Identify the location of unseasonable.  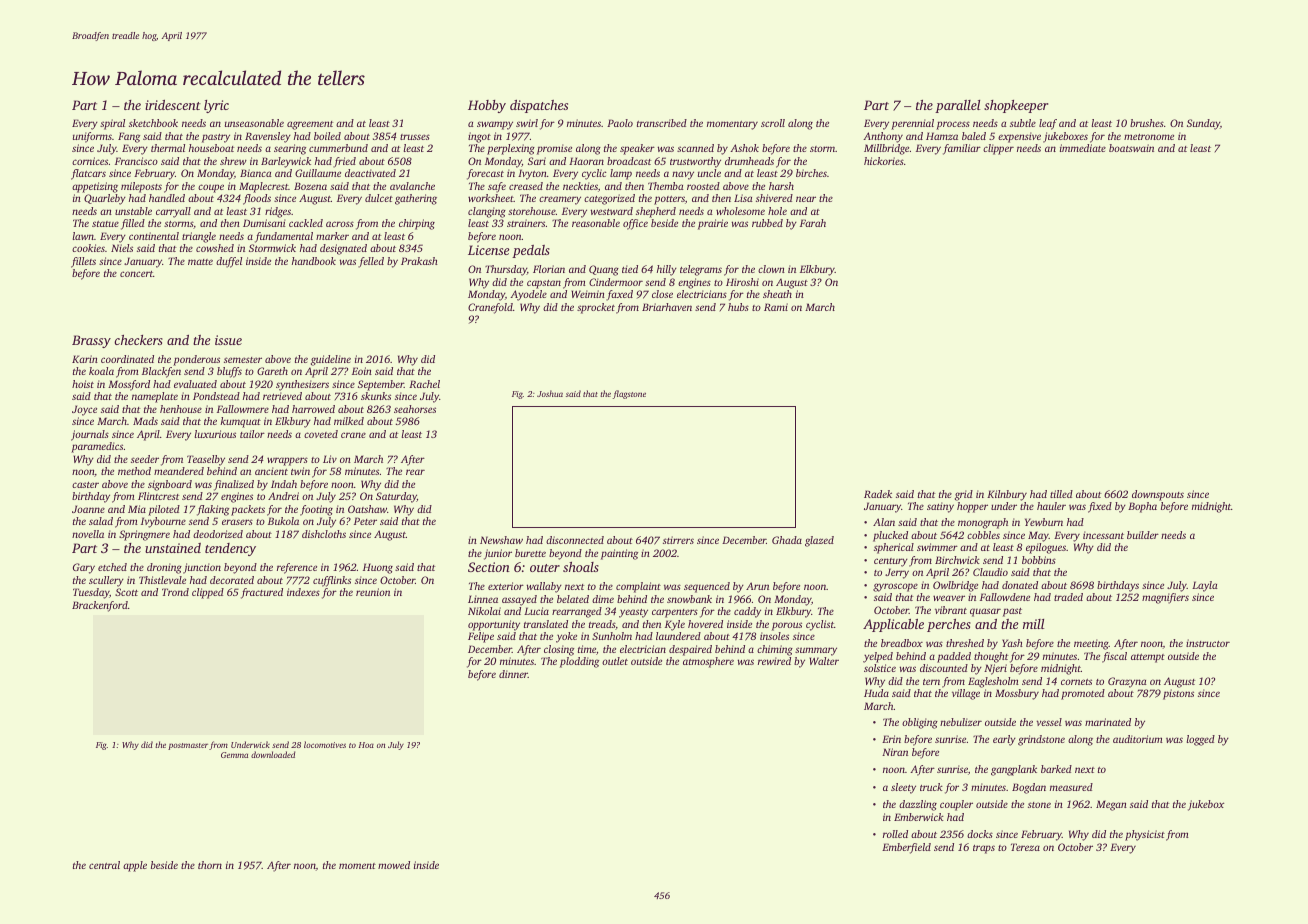
(254, 123).
